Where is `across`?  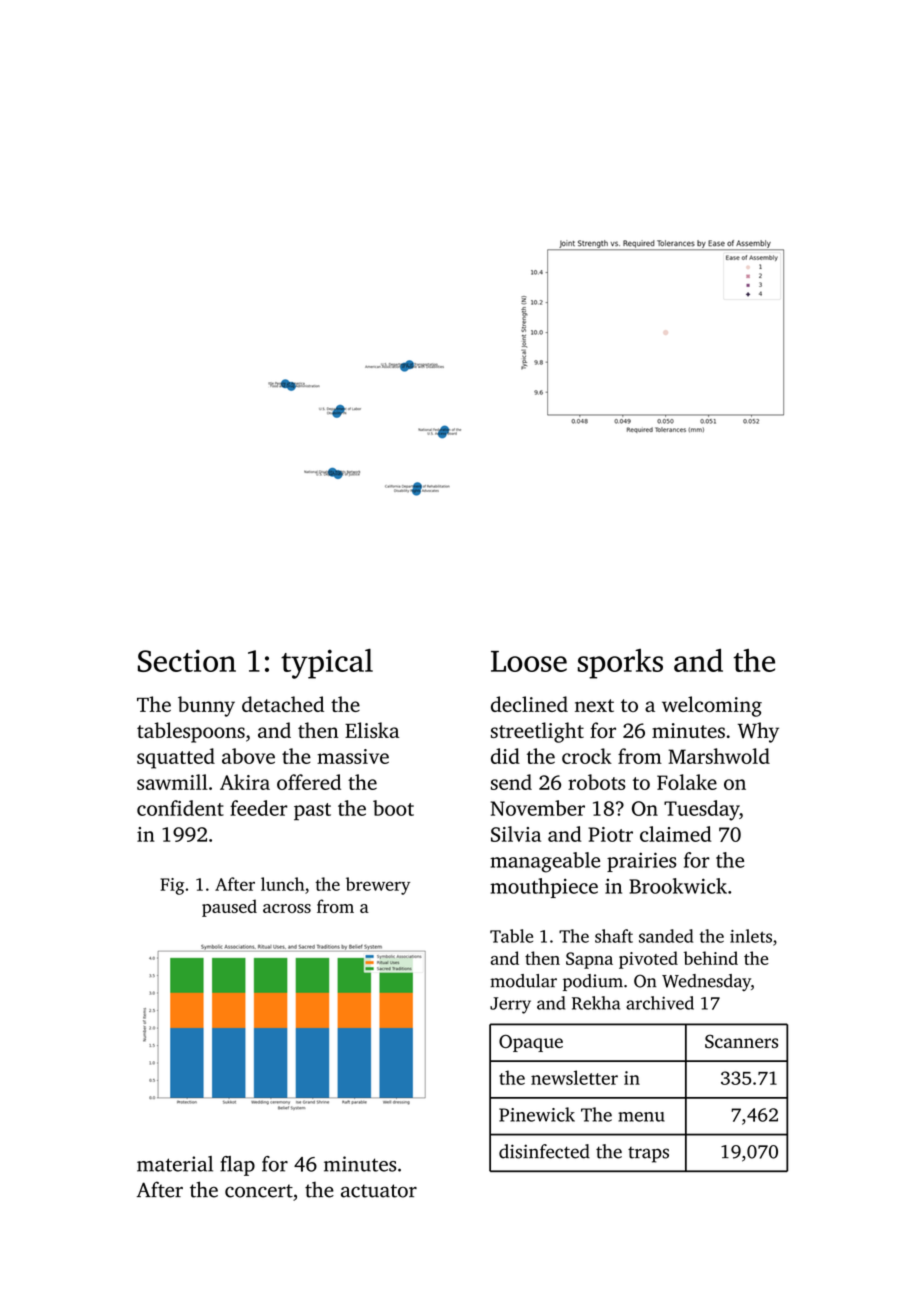
across is located at coordinates (287, 908).
